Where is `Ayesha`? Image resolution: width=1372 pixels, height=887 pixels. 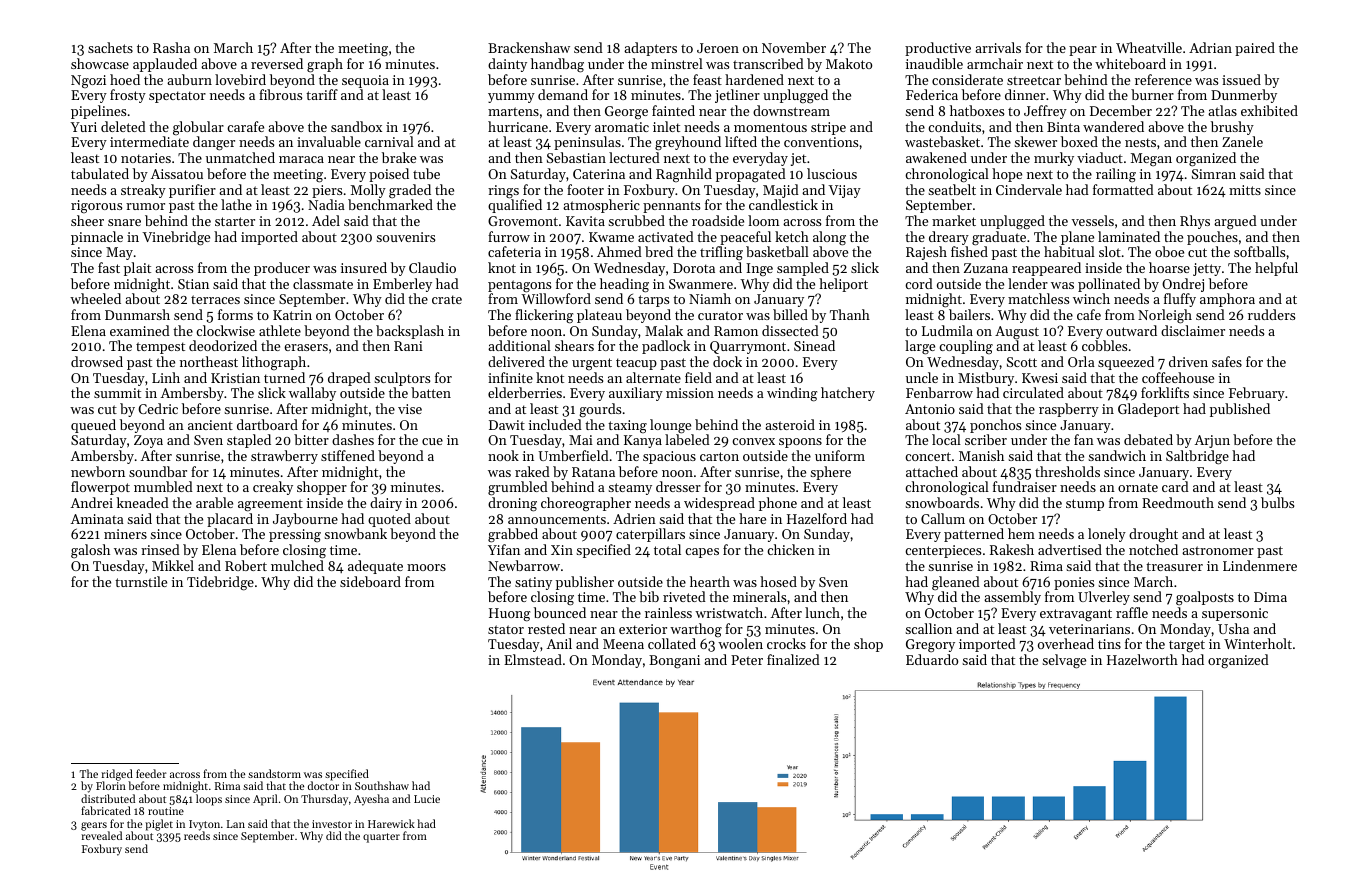
Ayesha is located at coordinates (371, 800).
